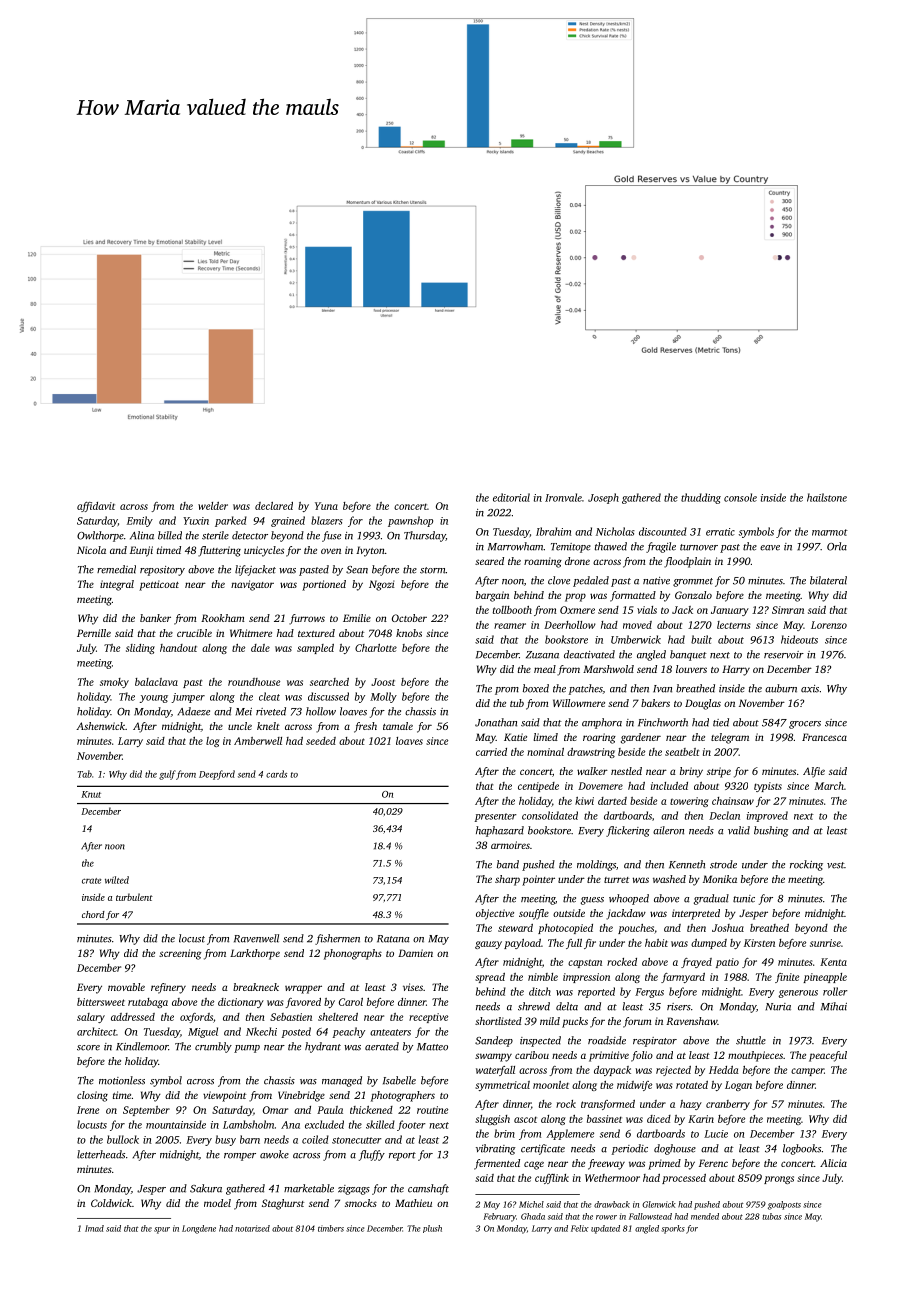 This screenshot has height=1308, width=924. I want to click on fluttering, so click(219, 551).
